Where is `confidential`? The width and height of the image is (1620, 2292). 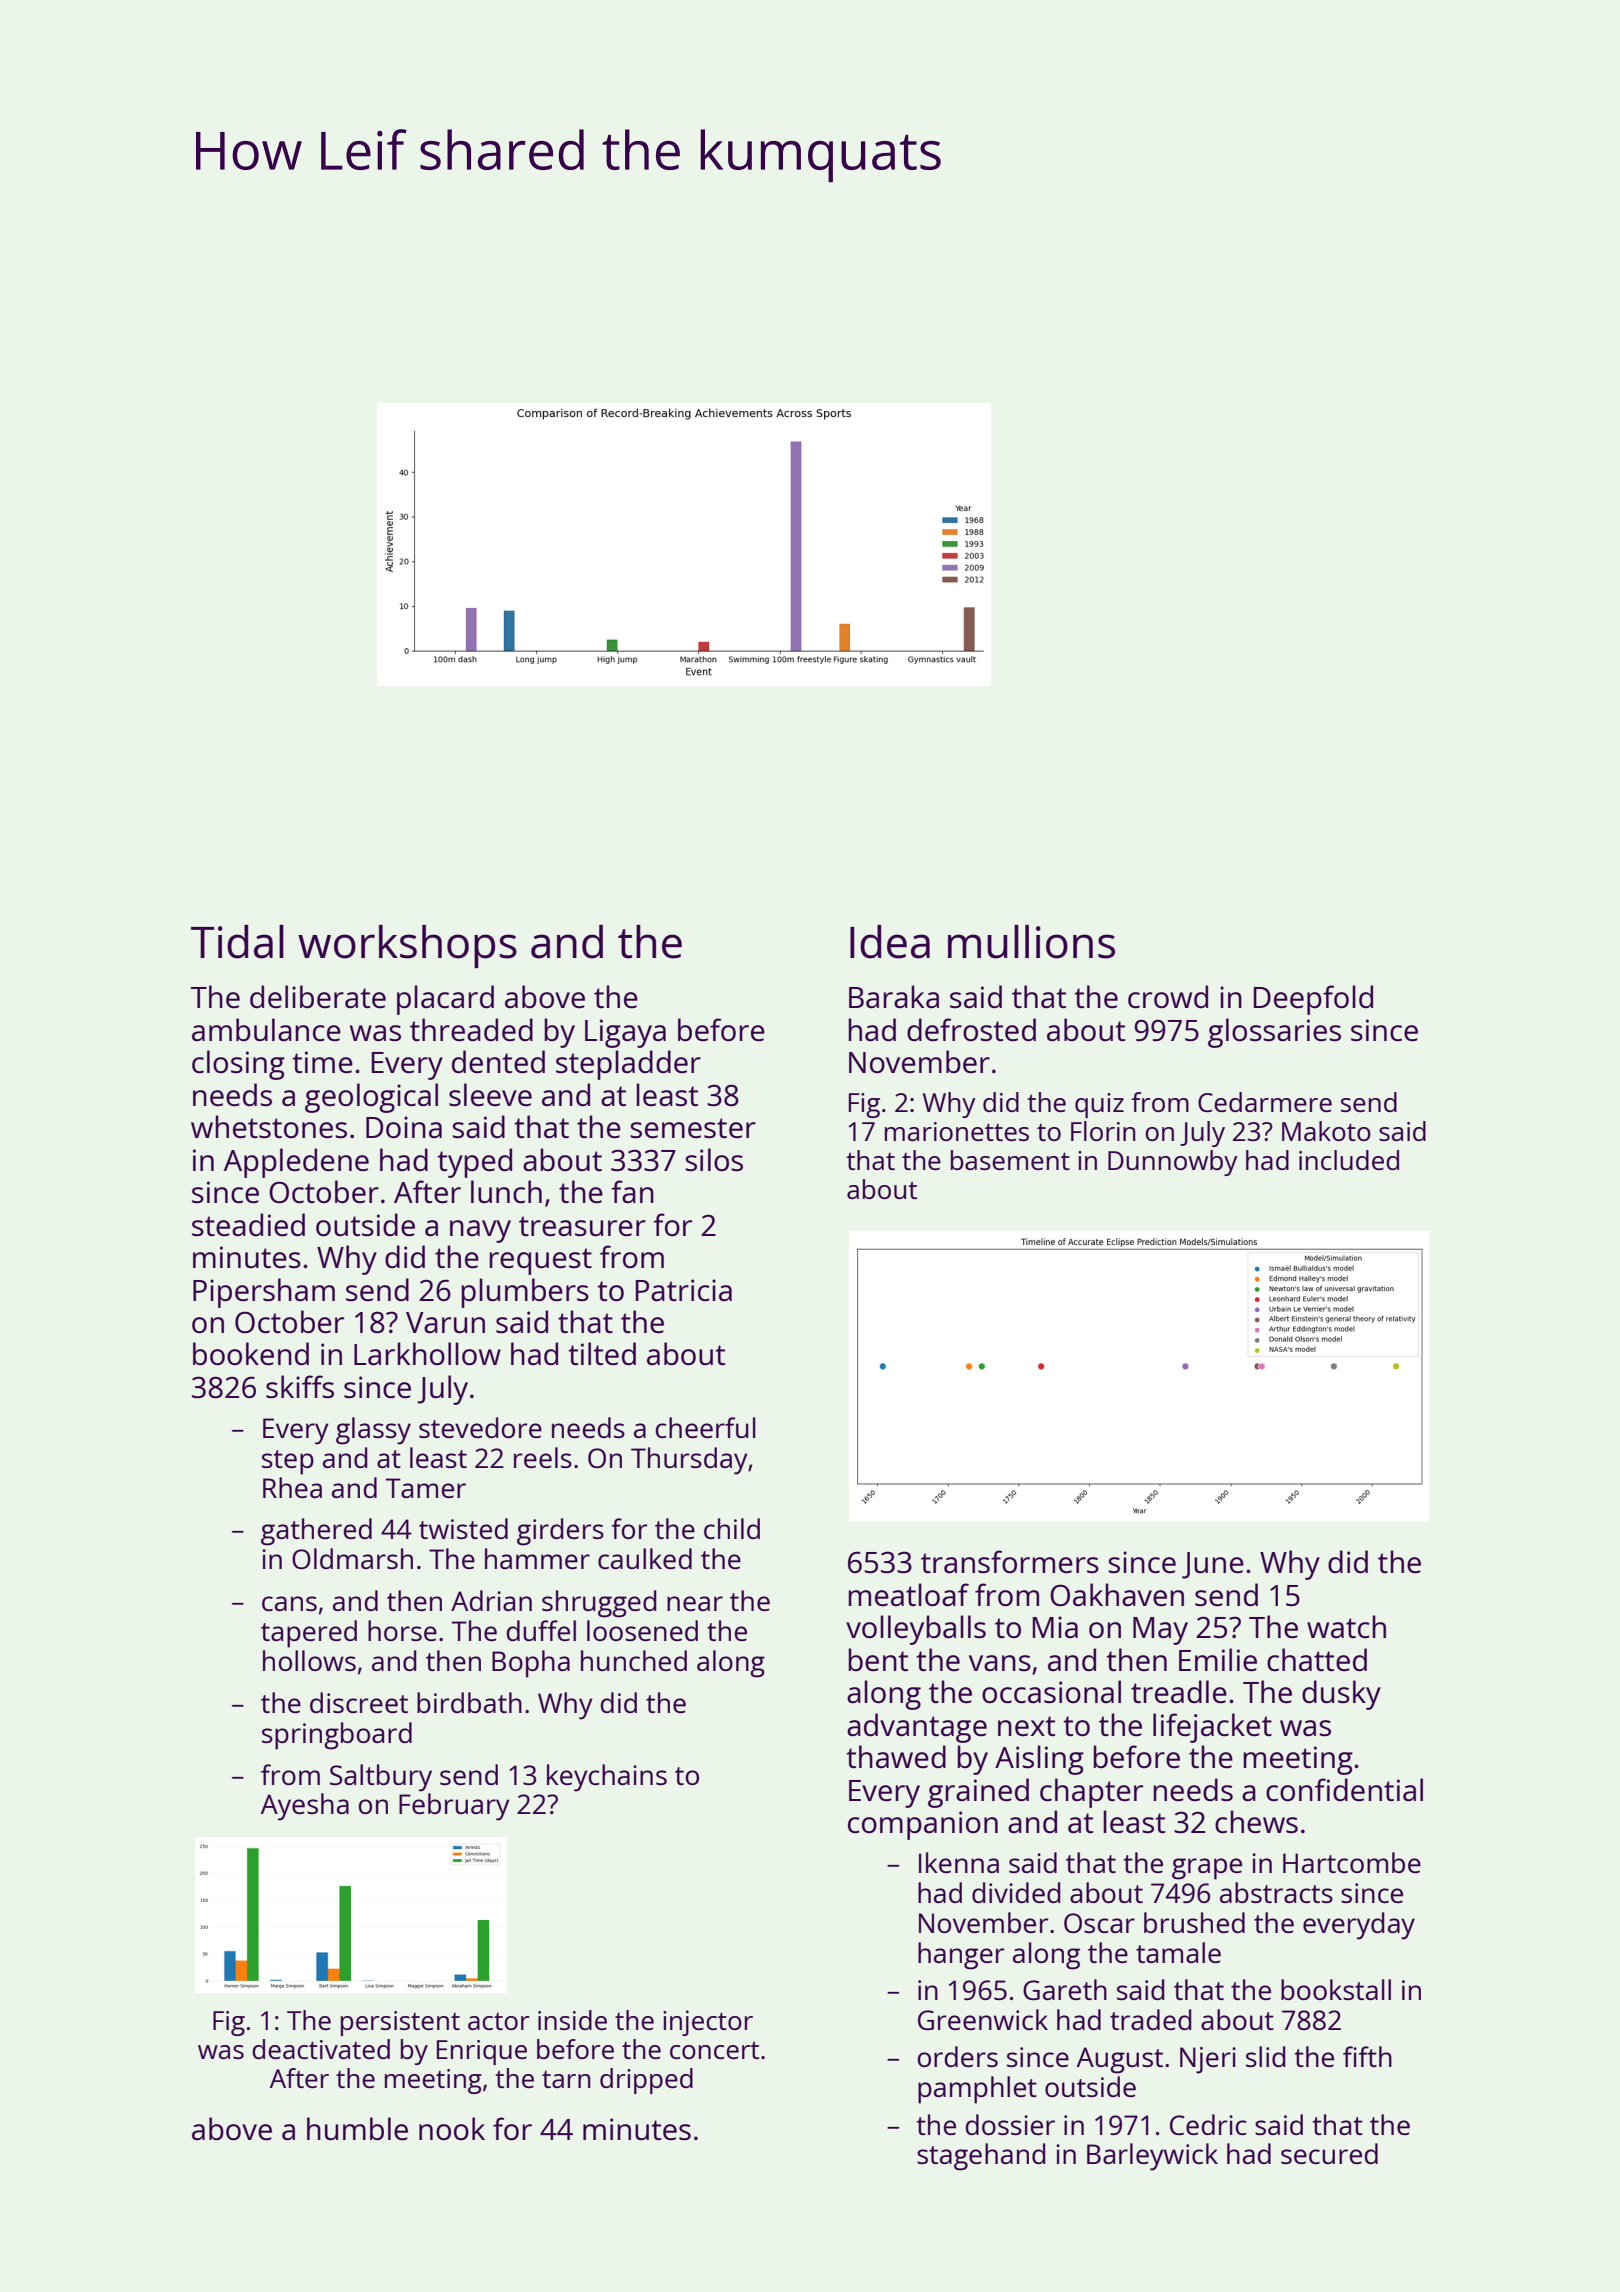
confidential is located at coordinates (1344, 1789).
